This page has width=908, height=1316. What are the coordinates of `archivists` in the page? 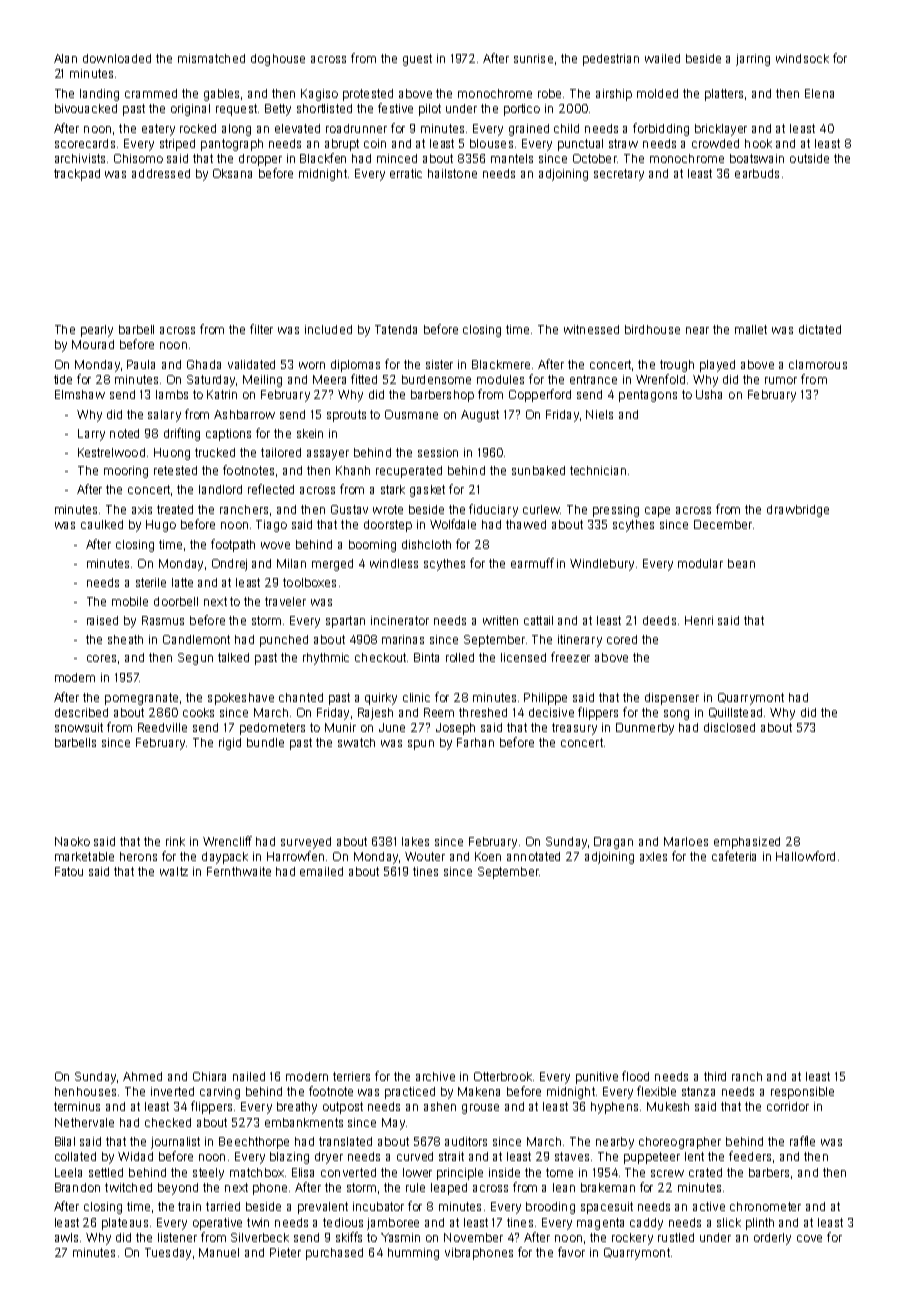 It's located at (80, 158).
